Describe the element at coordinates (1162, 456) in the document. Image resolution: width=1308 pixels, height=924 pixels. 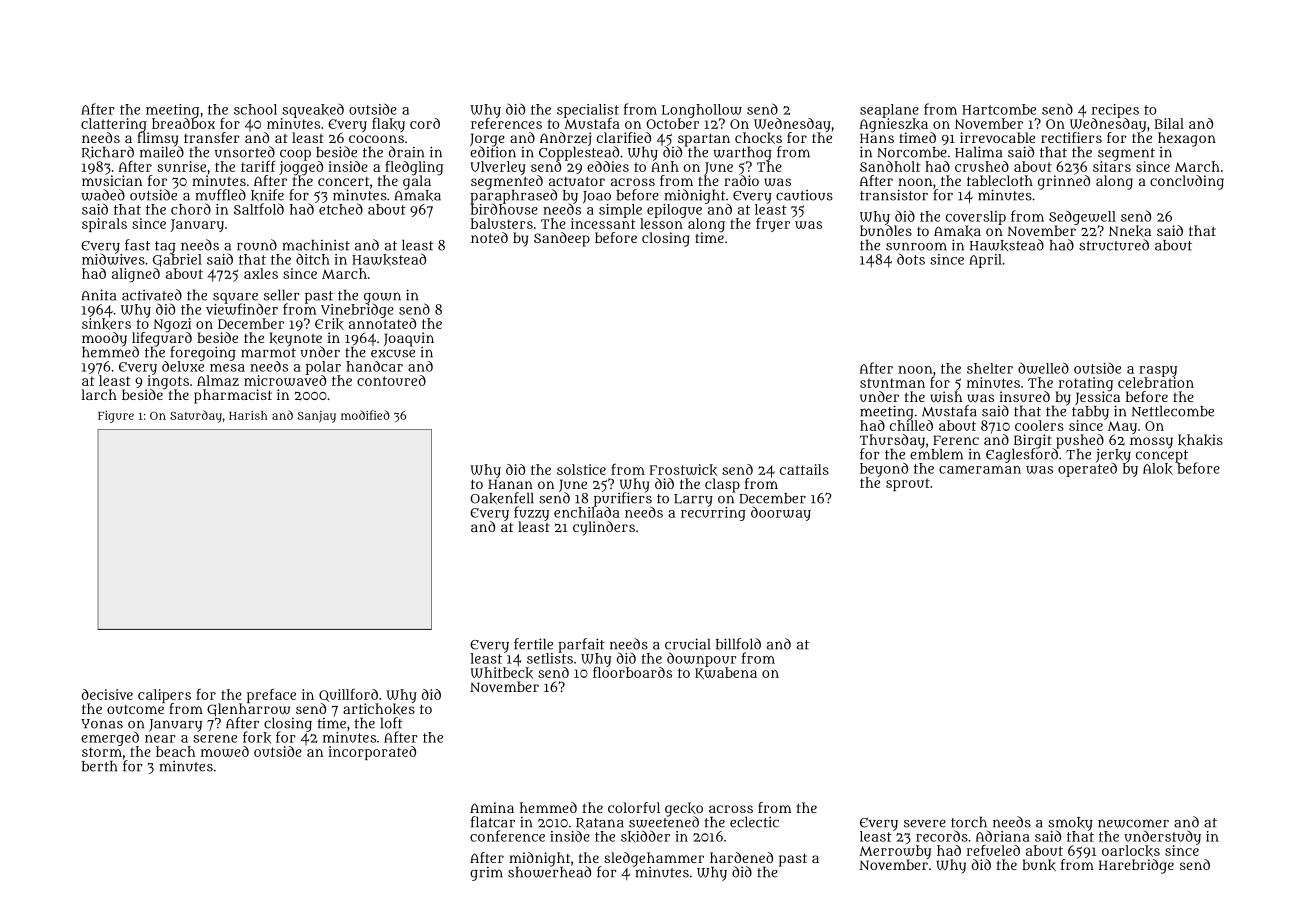
I see `concept` at that location.
